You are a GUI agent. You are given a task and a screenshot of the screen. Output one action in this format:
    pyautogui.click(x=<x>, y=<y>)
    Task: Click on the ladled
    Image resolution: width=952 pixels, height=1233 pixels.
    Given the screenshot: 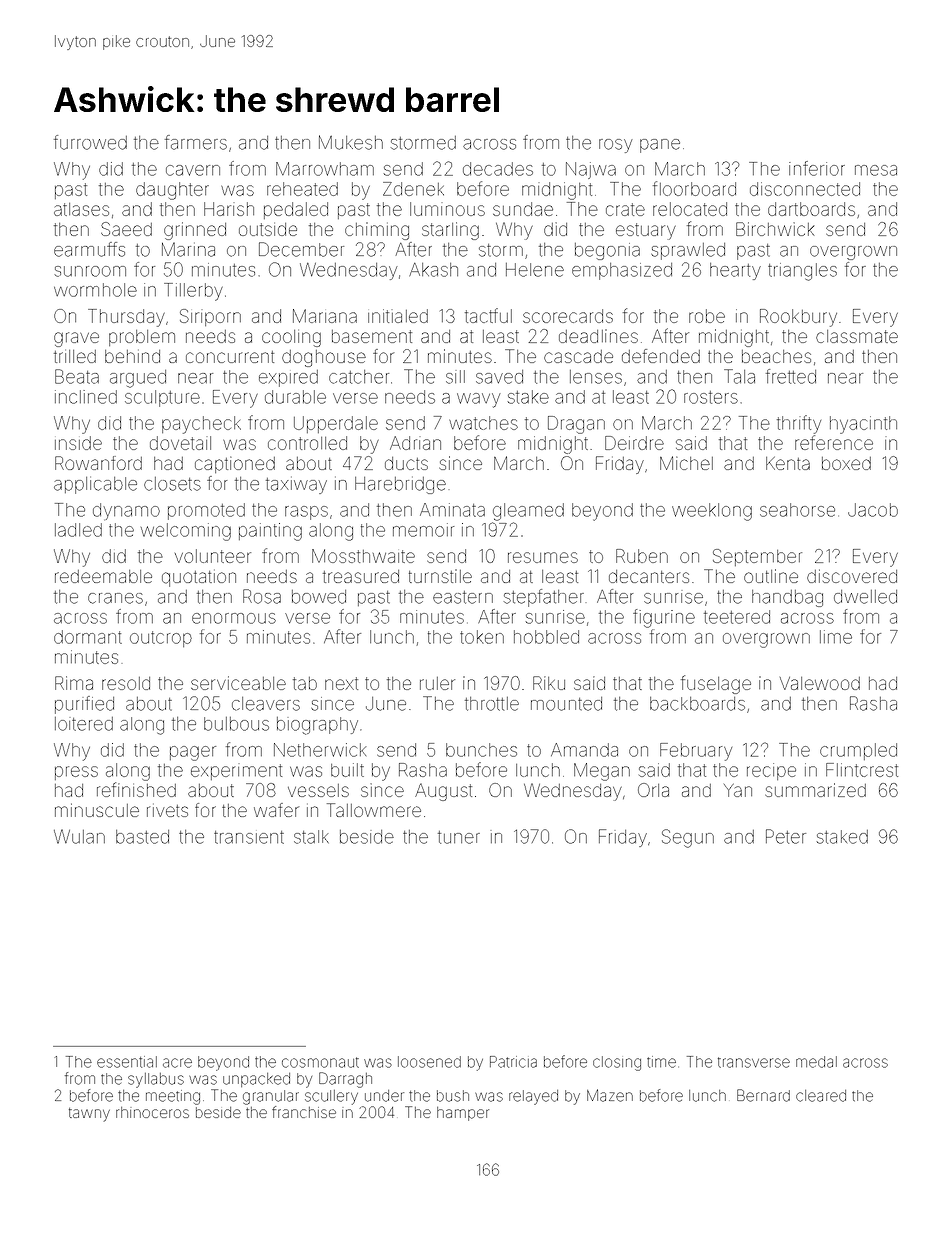 What is the action you would take?
    pyautogui.click(x=78, y=530)
